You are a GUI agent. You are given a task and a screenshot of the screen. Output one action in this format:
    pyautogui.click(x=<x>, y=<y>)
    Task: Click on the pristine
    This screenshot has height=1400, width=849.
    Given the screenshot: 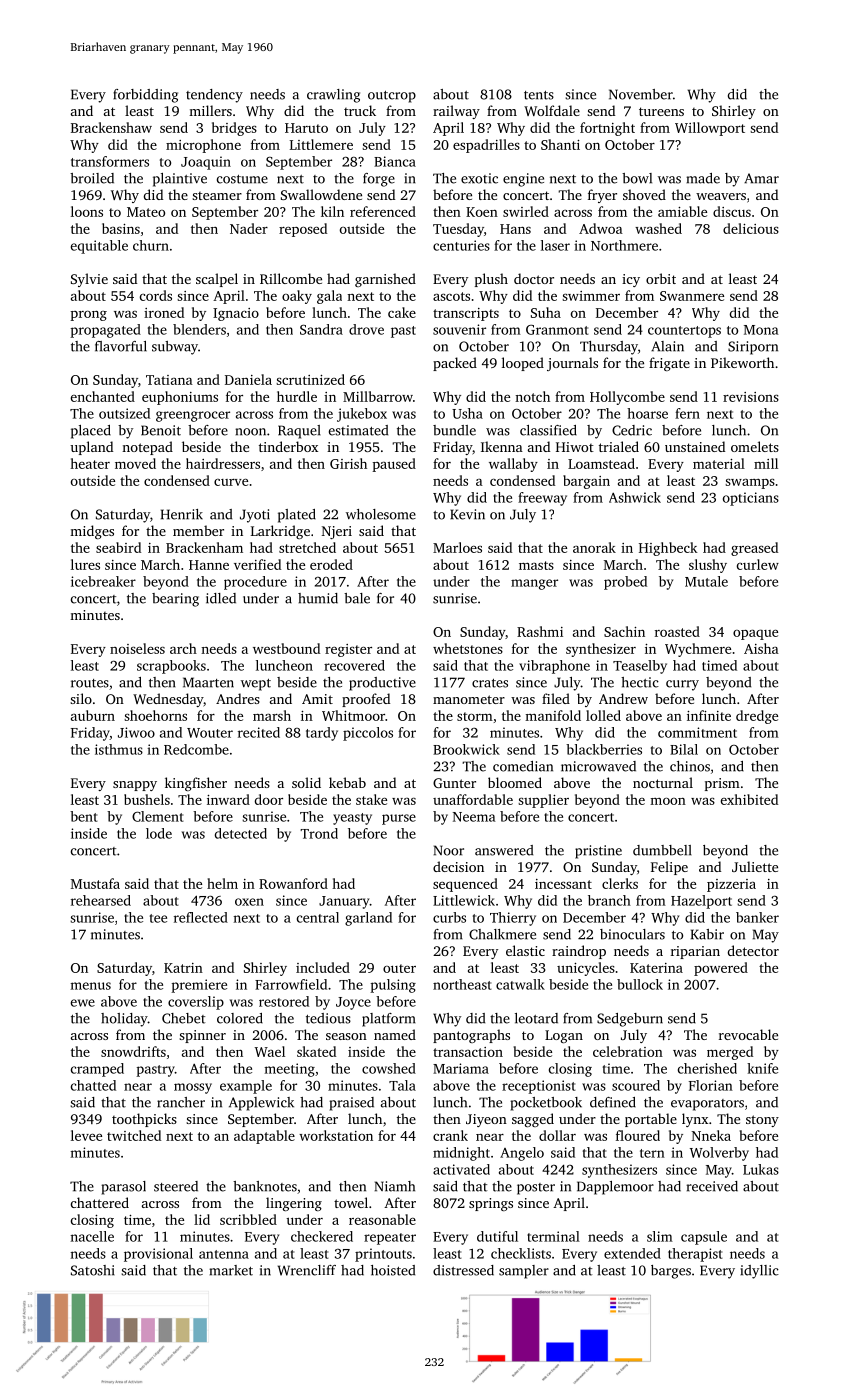 What is the action you would take?
    pyautogui.click(x=598, y=852)
